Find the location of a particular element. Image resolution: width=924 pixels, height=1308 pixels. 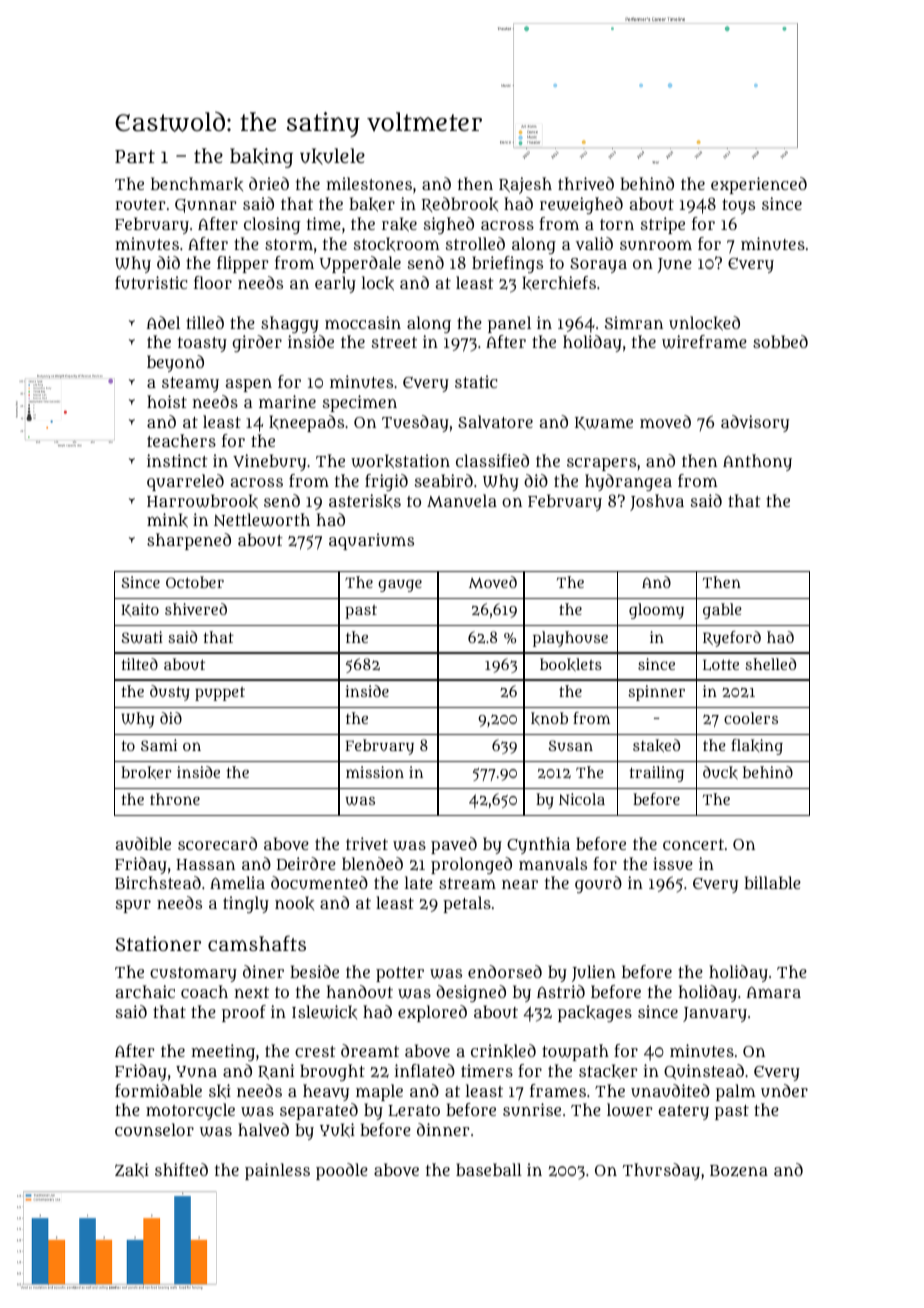

baseball is located at coordinates (489, 1169).
